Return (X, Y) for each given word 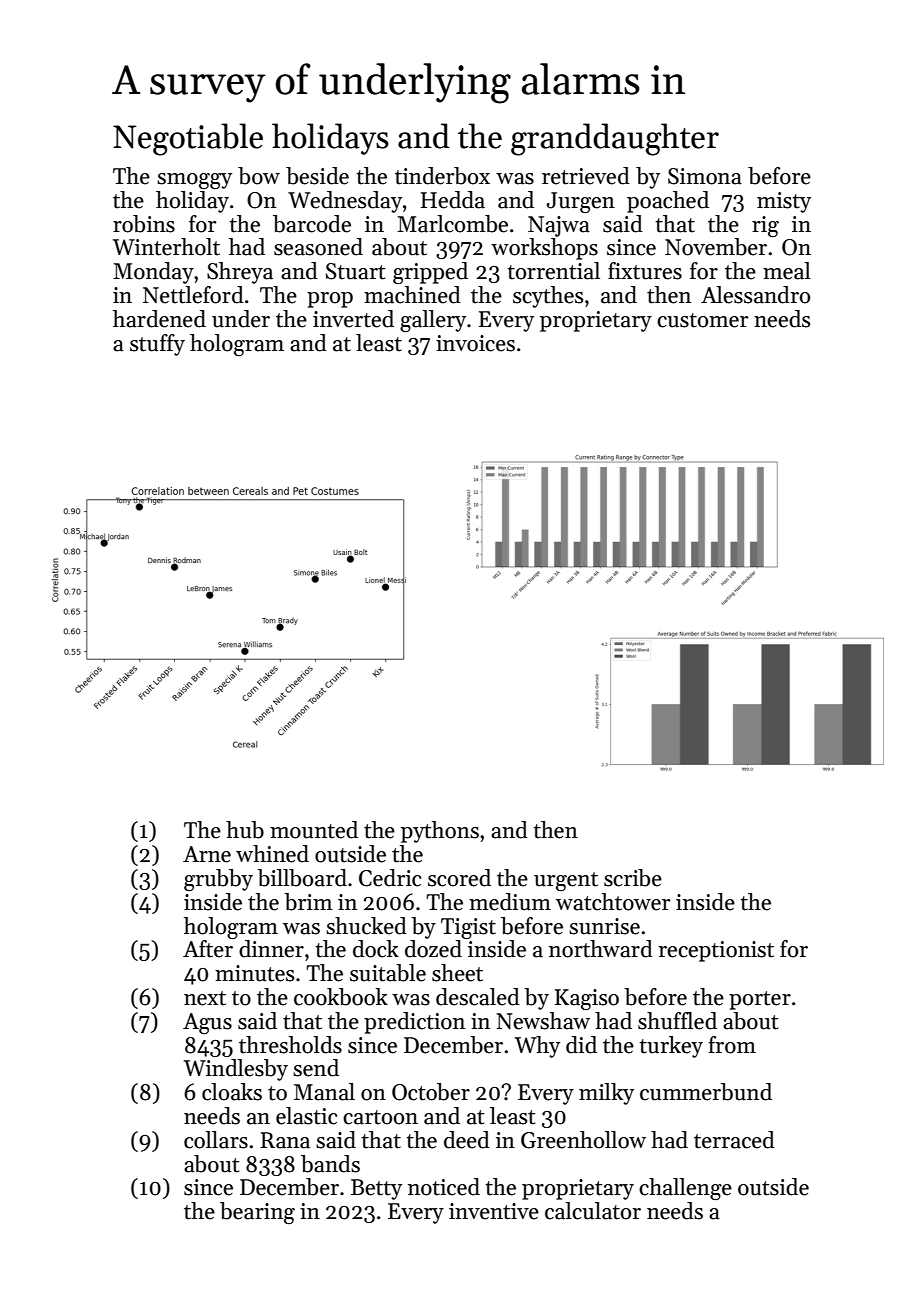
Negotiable (188, 139)
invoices (475, 343)
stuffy (157, 345)
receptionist (716, 951)
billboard (302, 878)
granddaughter (615, 139)
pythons (440, 832)
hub (245, 830)
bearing (257, 1213)
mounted (314, 830)
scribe (633, 878)
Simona (705, 176)
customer (702, 320)
